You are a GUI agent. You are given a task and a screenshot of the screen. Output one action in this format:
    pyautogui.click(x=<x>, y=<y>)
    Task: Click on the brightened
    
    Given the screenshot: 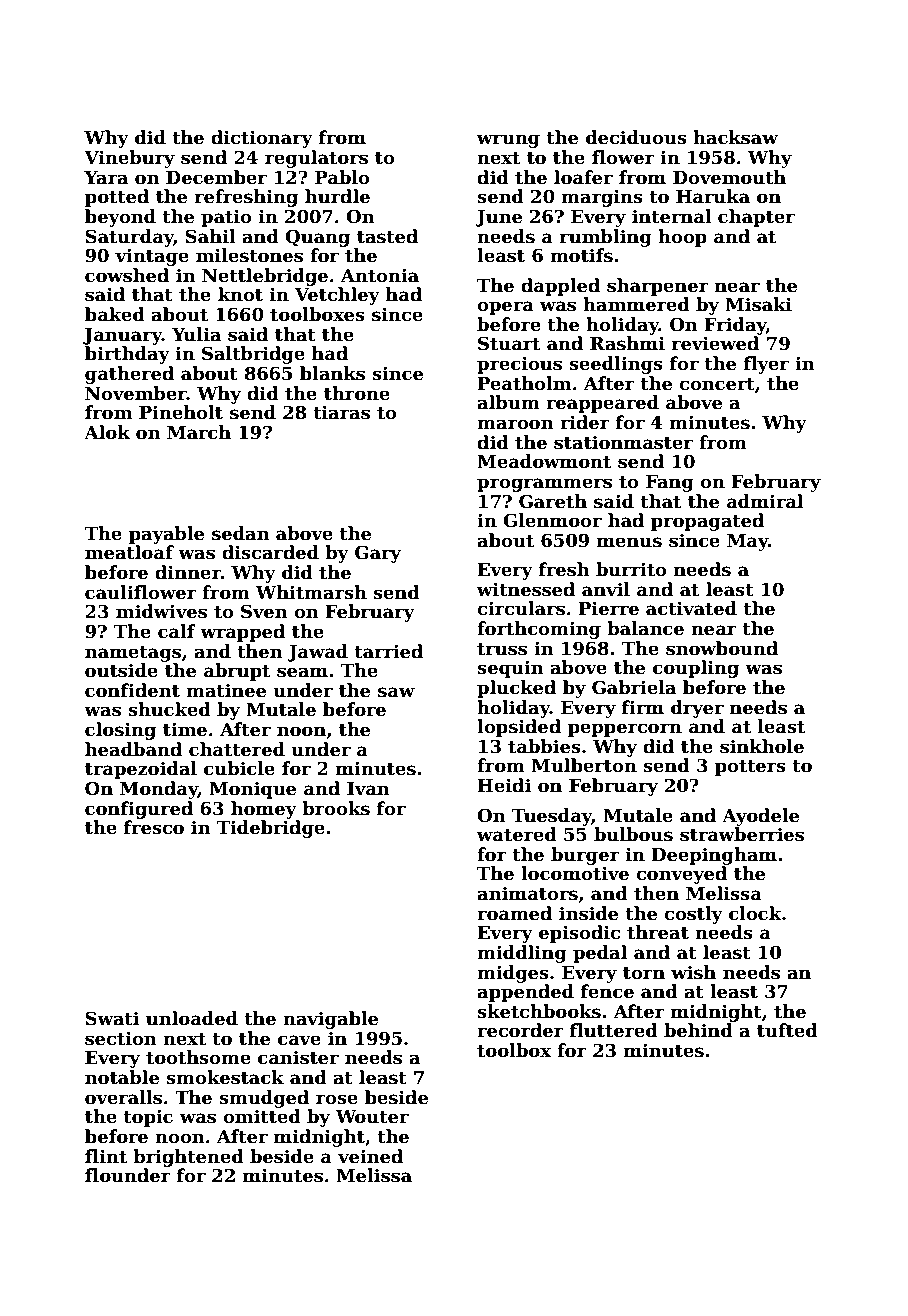 What is the action you would take?
    pyautogui.click(x=188, y=1158)
